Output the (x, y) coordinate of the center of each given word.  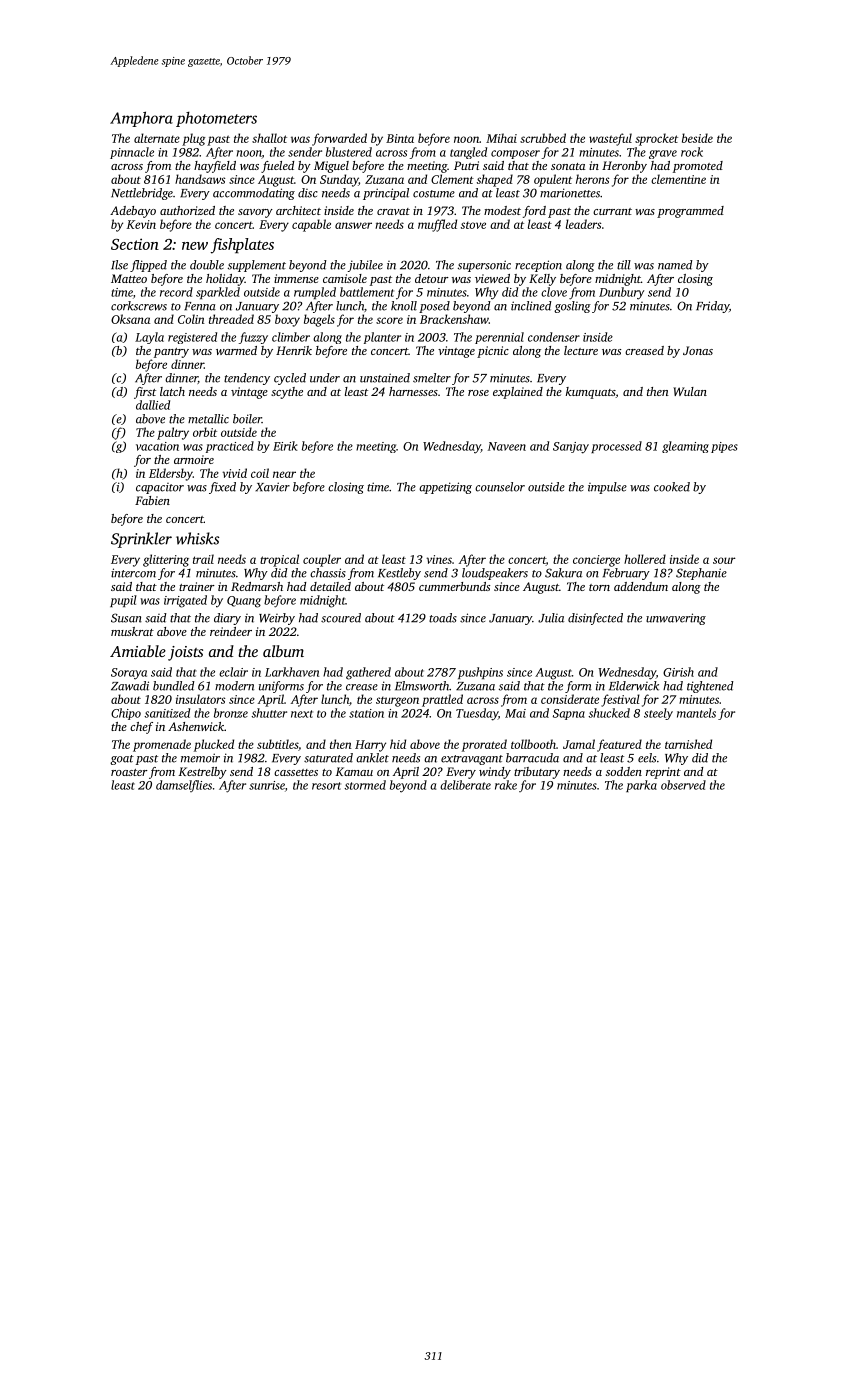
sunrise (267, 785)
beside (697, 138)
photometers (216, 119)
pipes (724, 447)
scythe (287, 393)
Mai (515, 713)
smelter (432, 378)
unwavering (676, 619)
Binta (400, 138)
